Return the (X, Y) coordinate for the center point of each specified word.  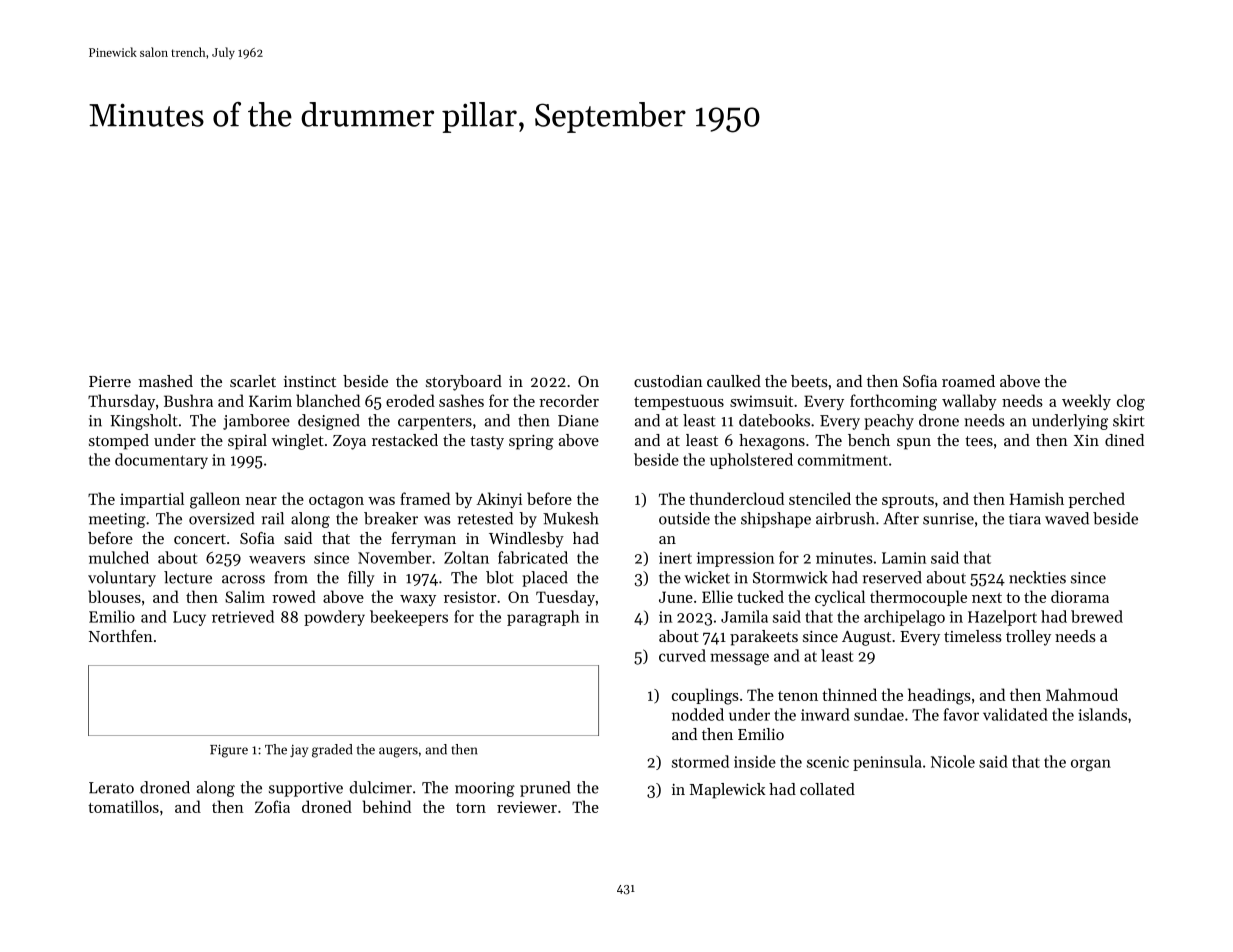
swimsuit (761, 401)
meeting (117, 520)
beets (809, 381)
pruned (545, 789)
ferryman (423, 540)
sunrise (948, 519)
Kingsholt (144, 422)
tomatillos (123, 806)
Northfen (121, 636)
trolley (1028, 638)
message (739, 659)
